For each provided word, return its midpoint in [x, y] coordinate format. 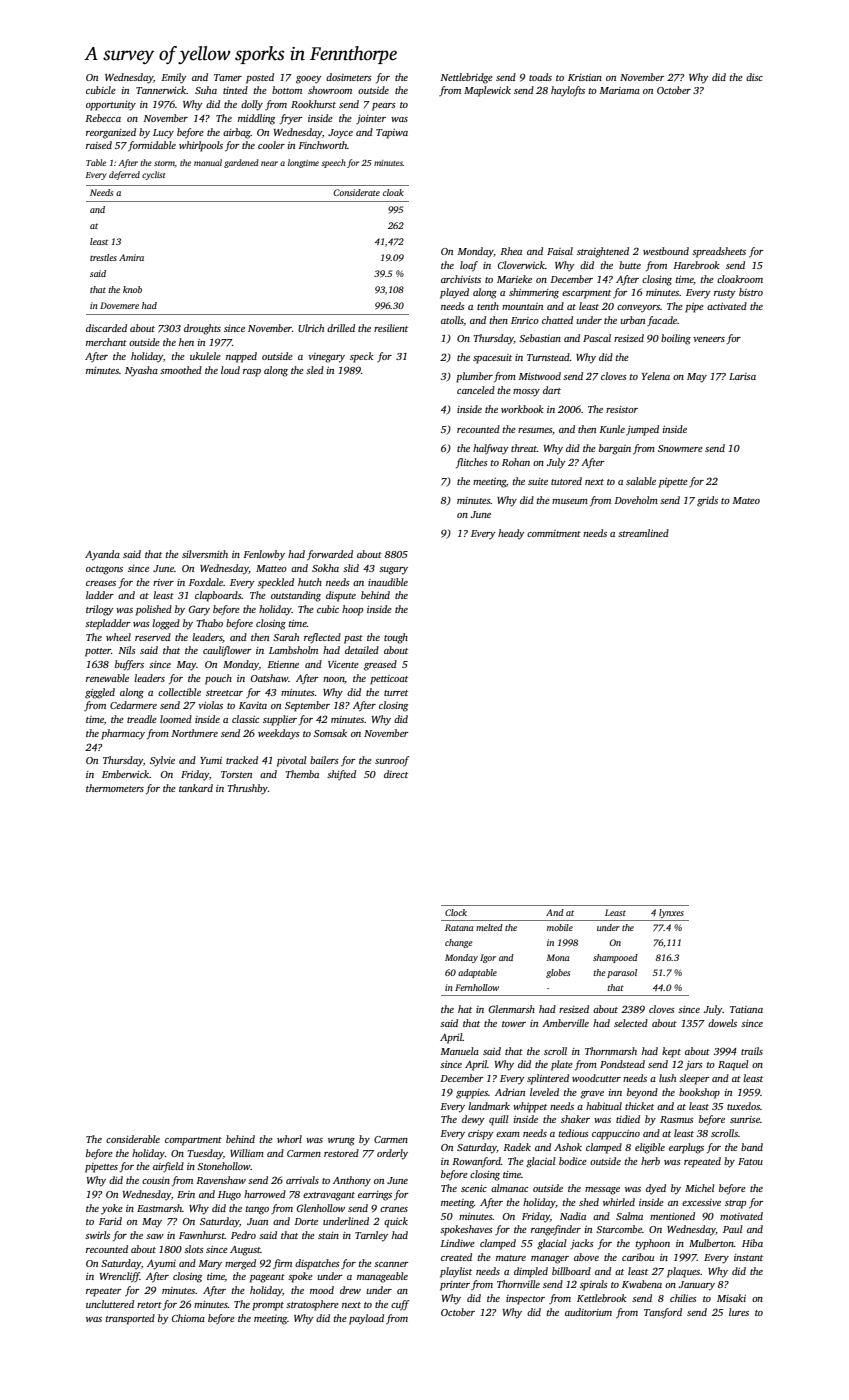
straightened [603, 252]
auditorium [588, 1312]
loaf [469, 266]
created [456, 1257]
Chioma [188, 1318]
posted [260, 78]
